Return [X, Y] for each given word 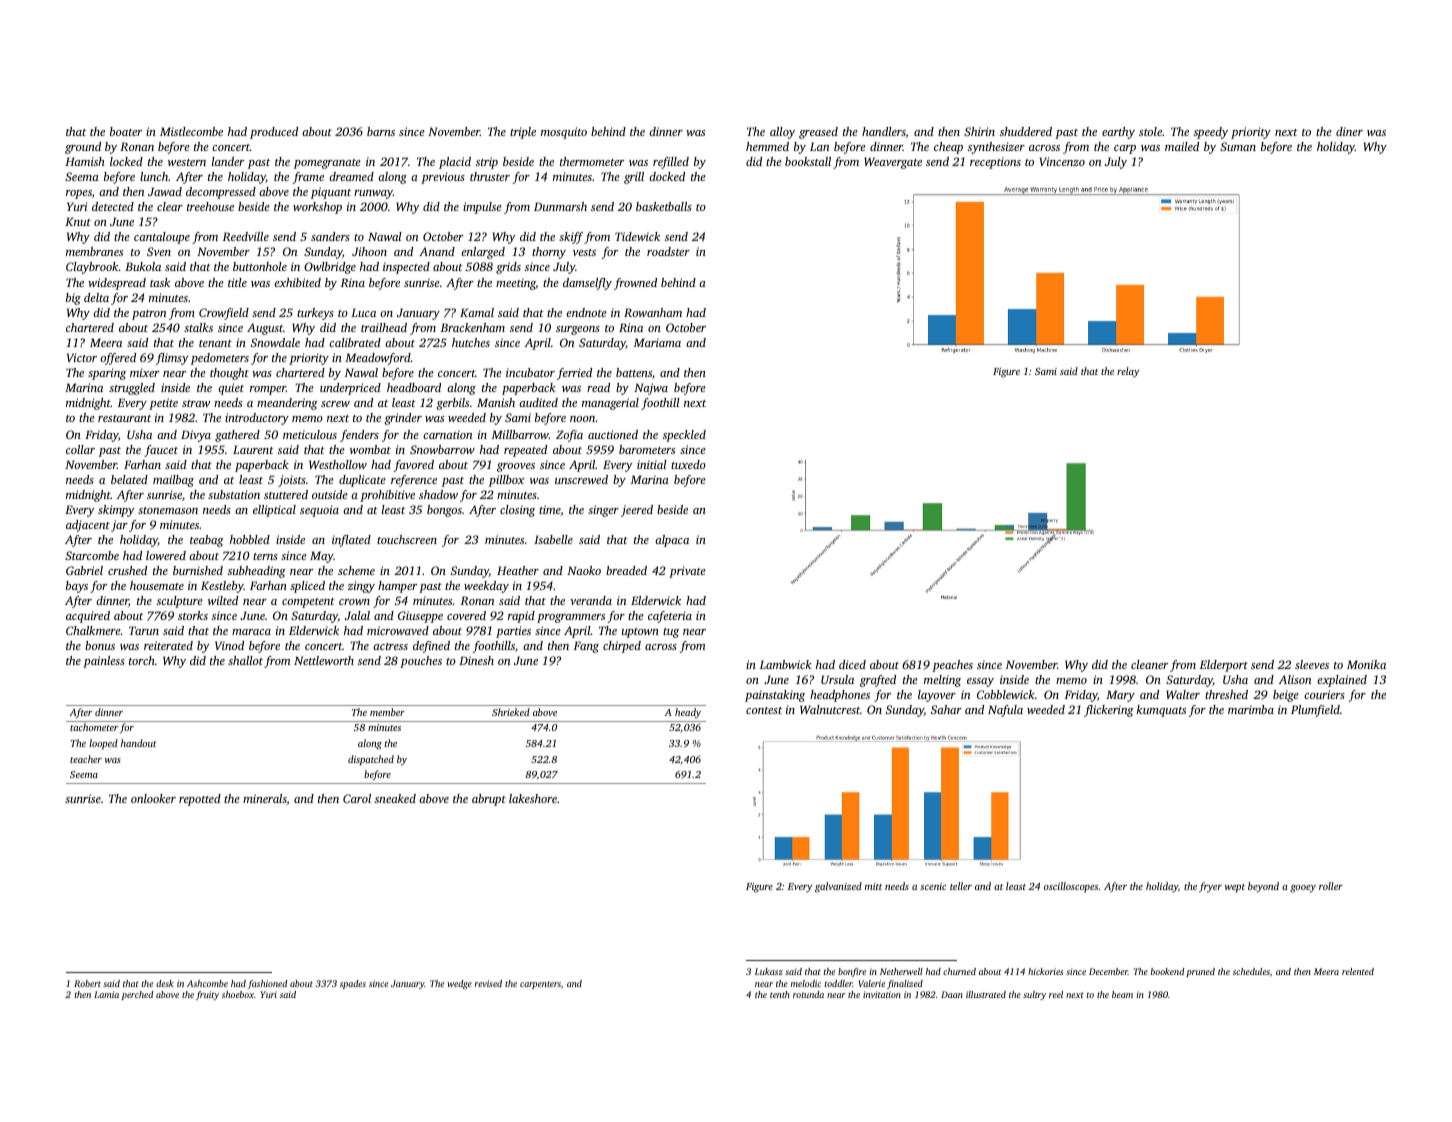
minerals [265, 799]
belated [129, 479]
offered [118, 359]
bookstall [808, 161]
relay [1128, 372]
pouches [421, 662]
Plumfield [1315, 711]
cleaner [1149, 664]
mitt [873, 886]
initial [652, 464]
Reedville [246, 236]
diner [1349, 131]
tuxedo [688, 464]
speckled [684, 436]
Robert [87, 983]
